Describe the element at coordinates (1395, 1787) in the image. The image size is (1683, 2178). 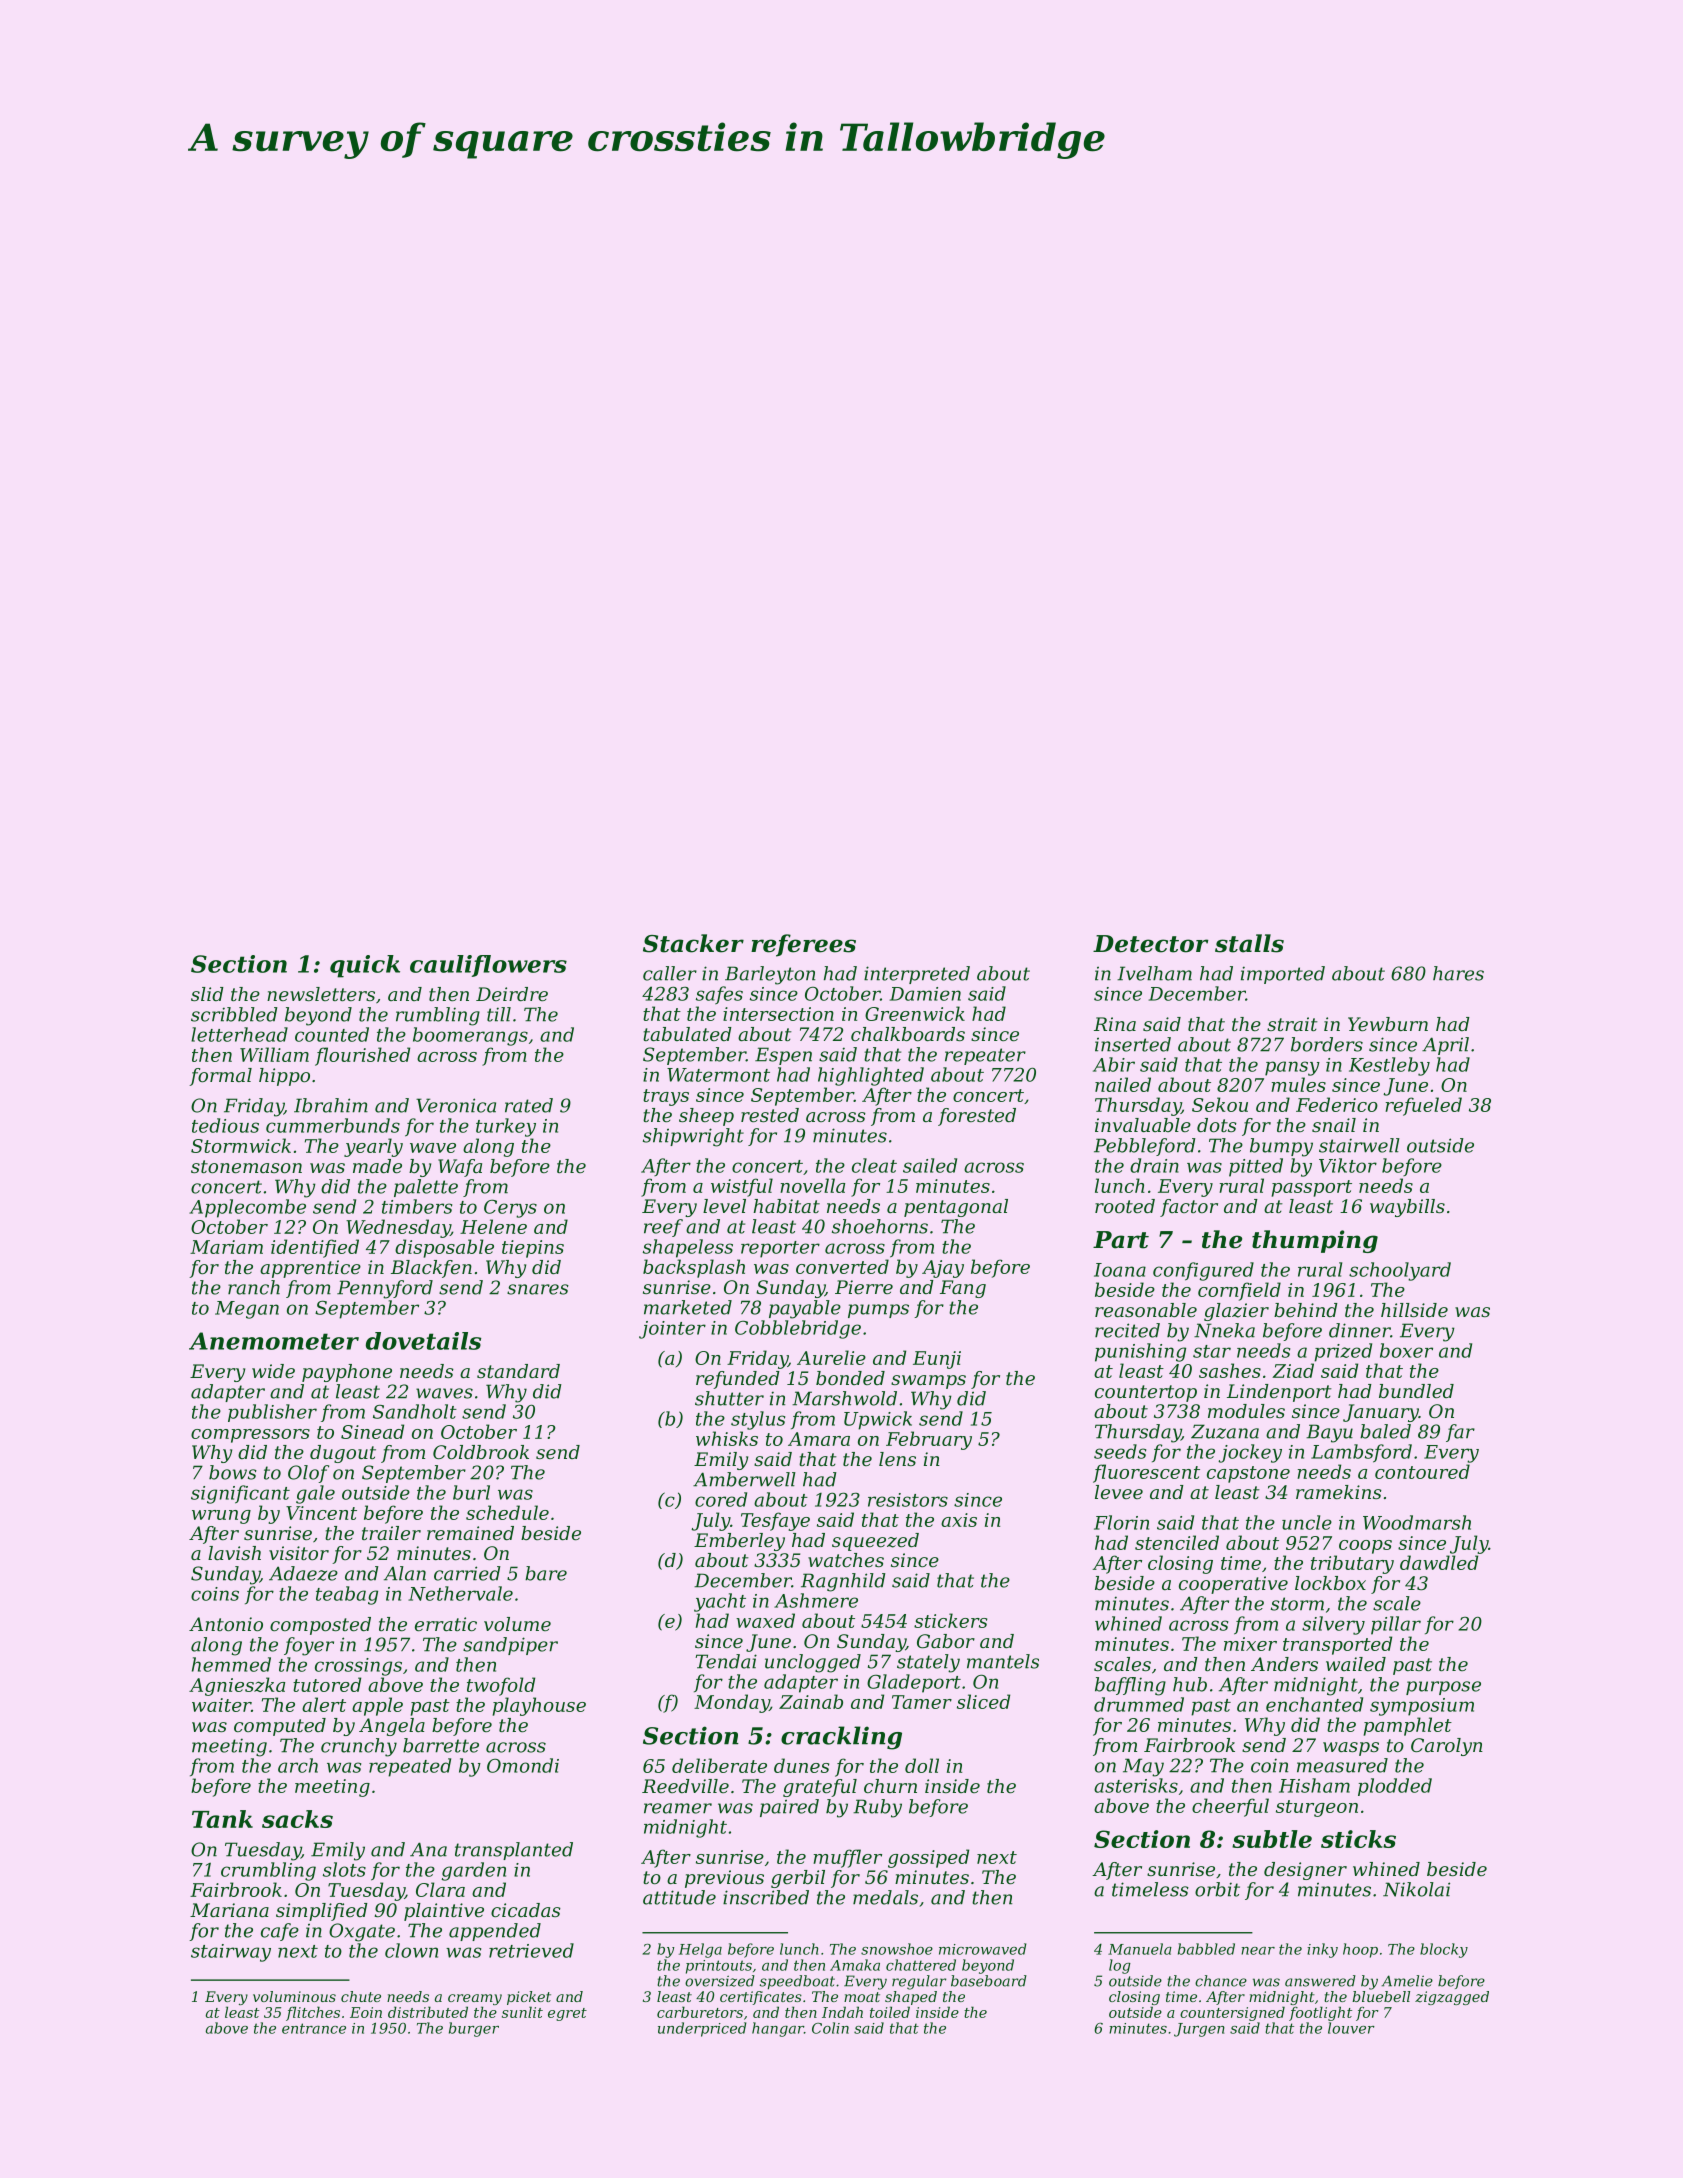
I see `plodded` at that location.
